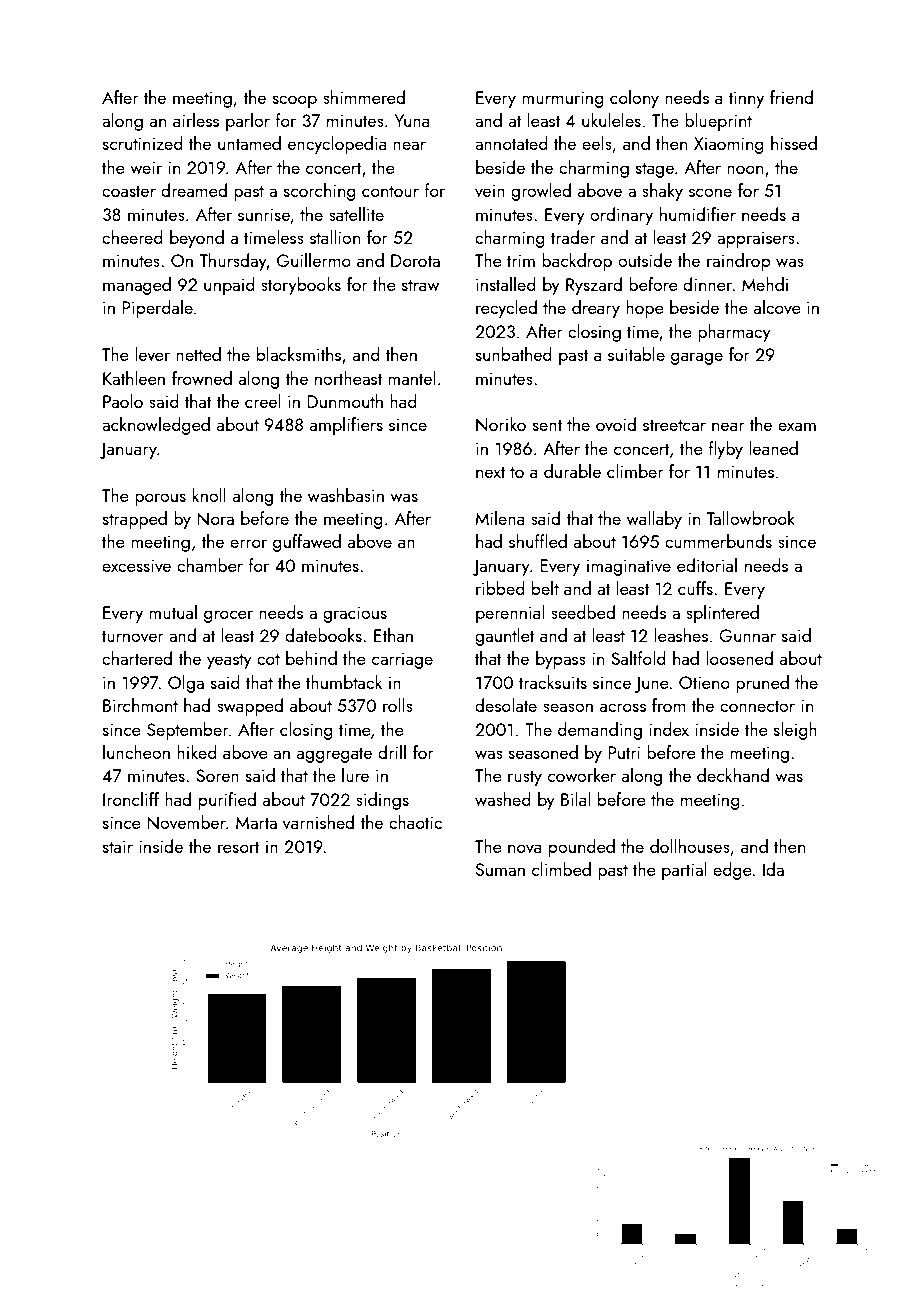 Image resolution: width=924 pixels, height=1308 pixels. Describe the element at coordinates (674, 425) in the screenshot. I see `streetcar` at that location.
